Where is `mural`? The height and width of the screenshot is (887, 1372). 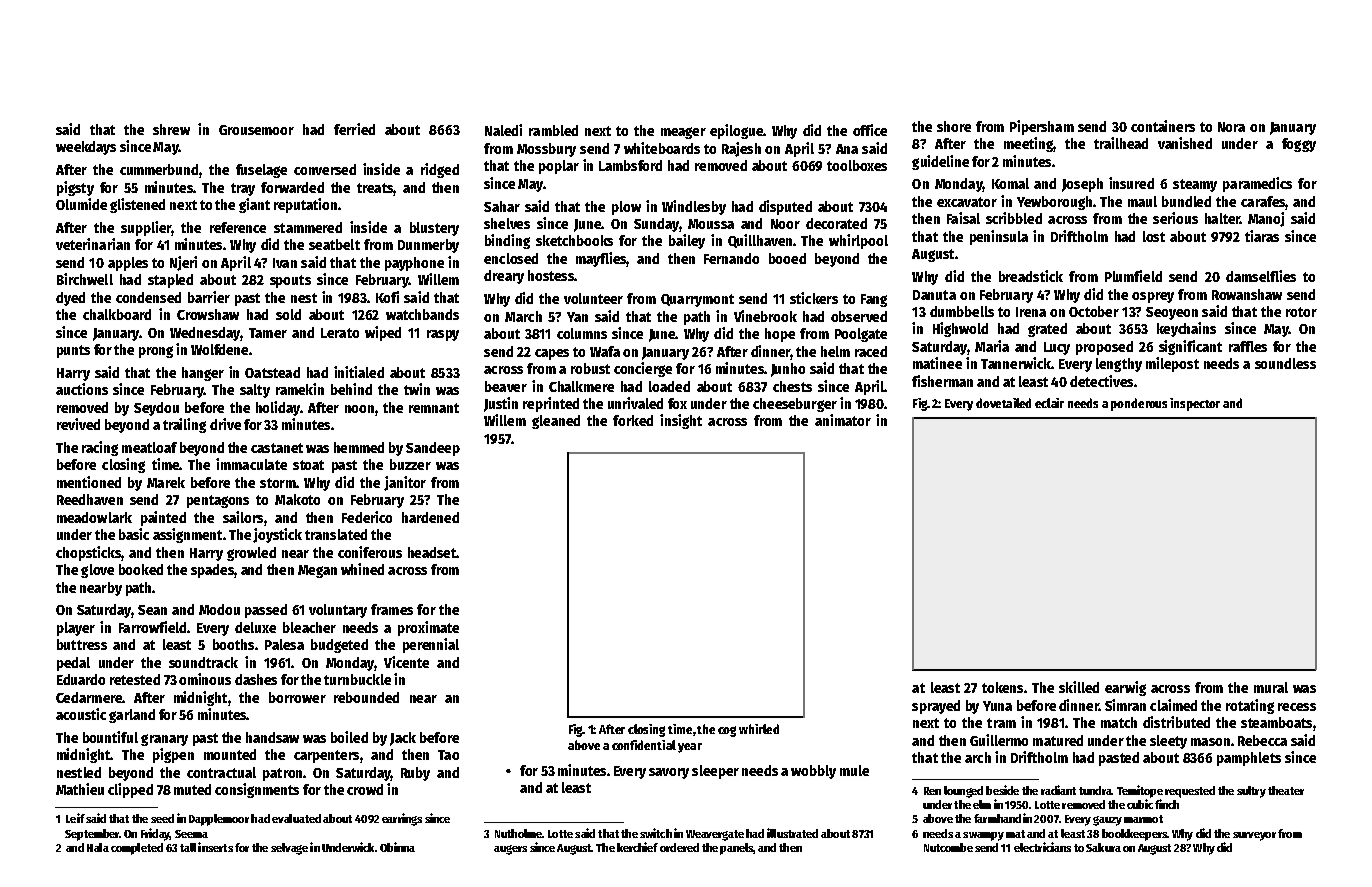 mural is located at coordinates (1271, 687).
